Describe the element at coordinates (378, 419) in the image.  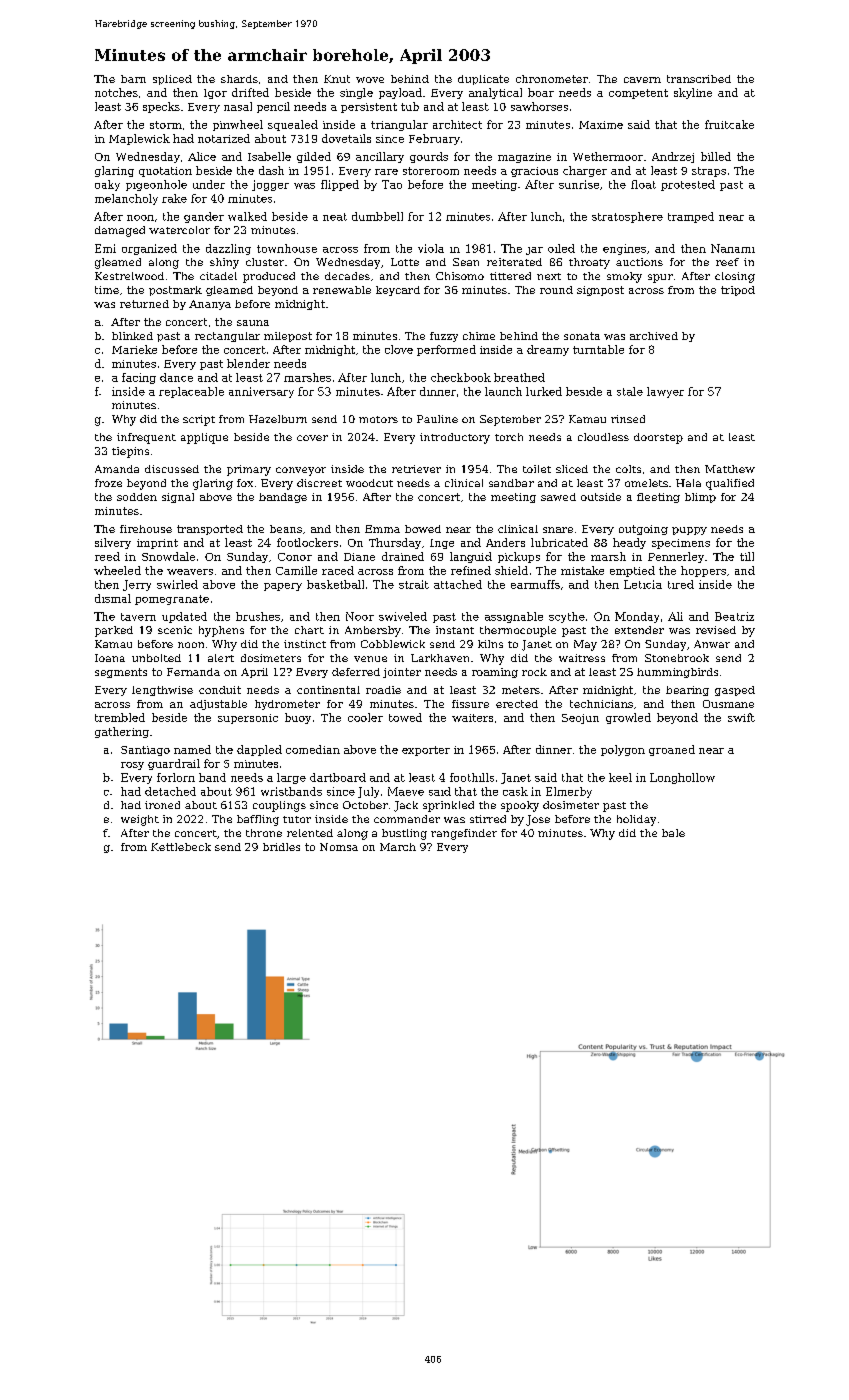
I see `motors` at that location.
